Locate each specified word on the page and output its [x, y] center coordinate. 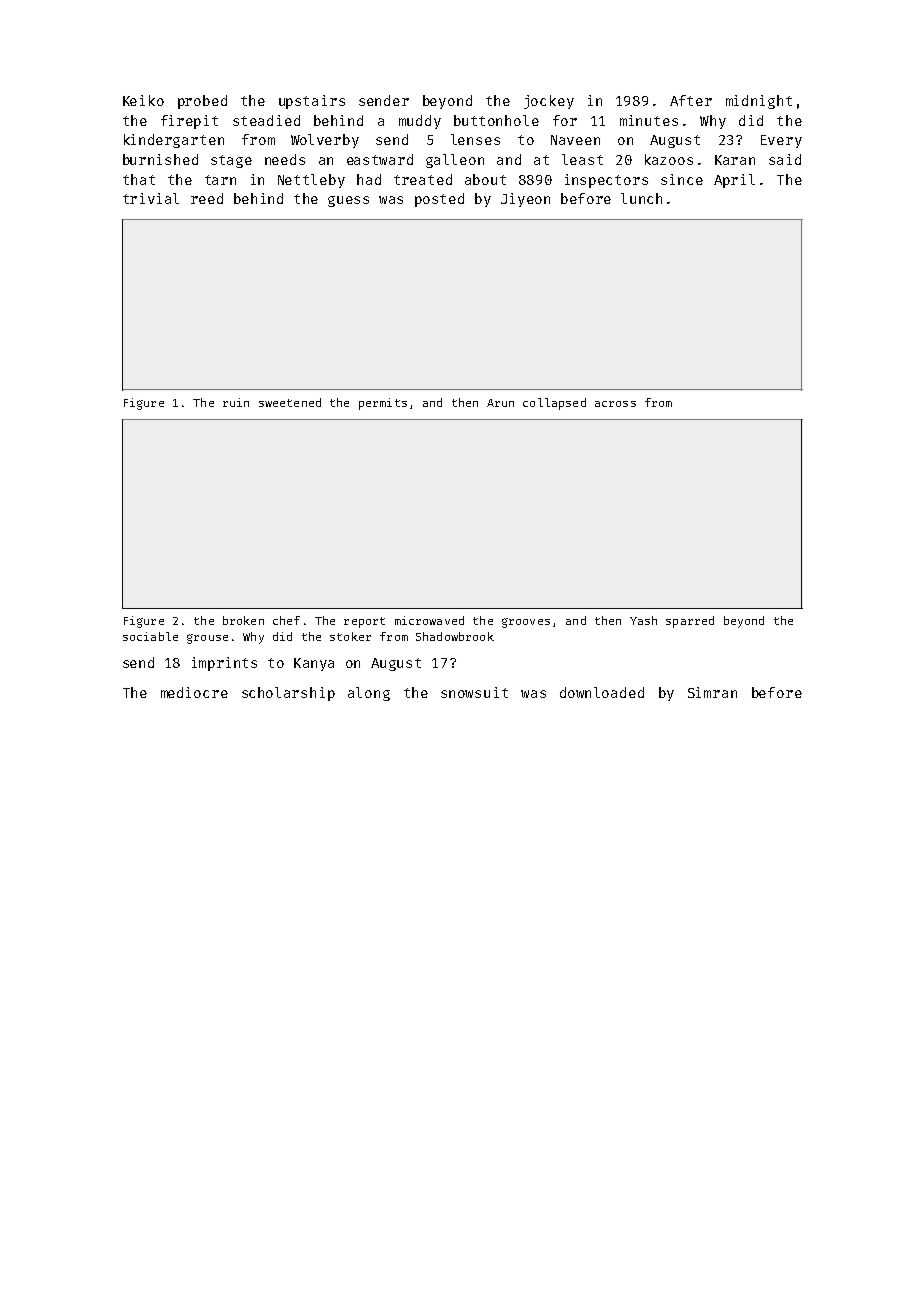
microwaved [429, 620]
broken [243, 620]
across [615, 404]
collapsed [554, 404]
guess [348, 201]
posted [439, 200]
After [691, 100]
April [734, 181]
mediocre [194, 692]
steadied [266, 120]
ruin [236, 402]
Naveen [575, 140]
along [369, 694]
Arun [500, 403]
